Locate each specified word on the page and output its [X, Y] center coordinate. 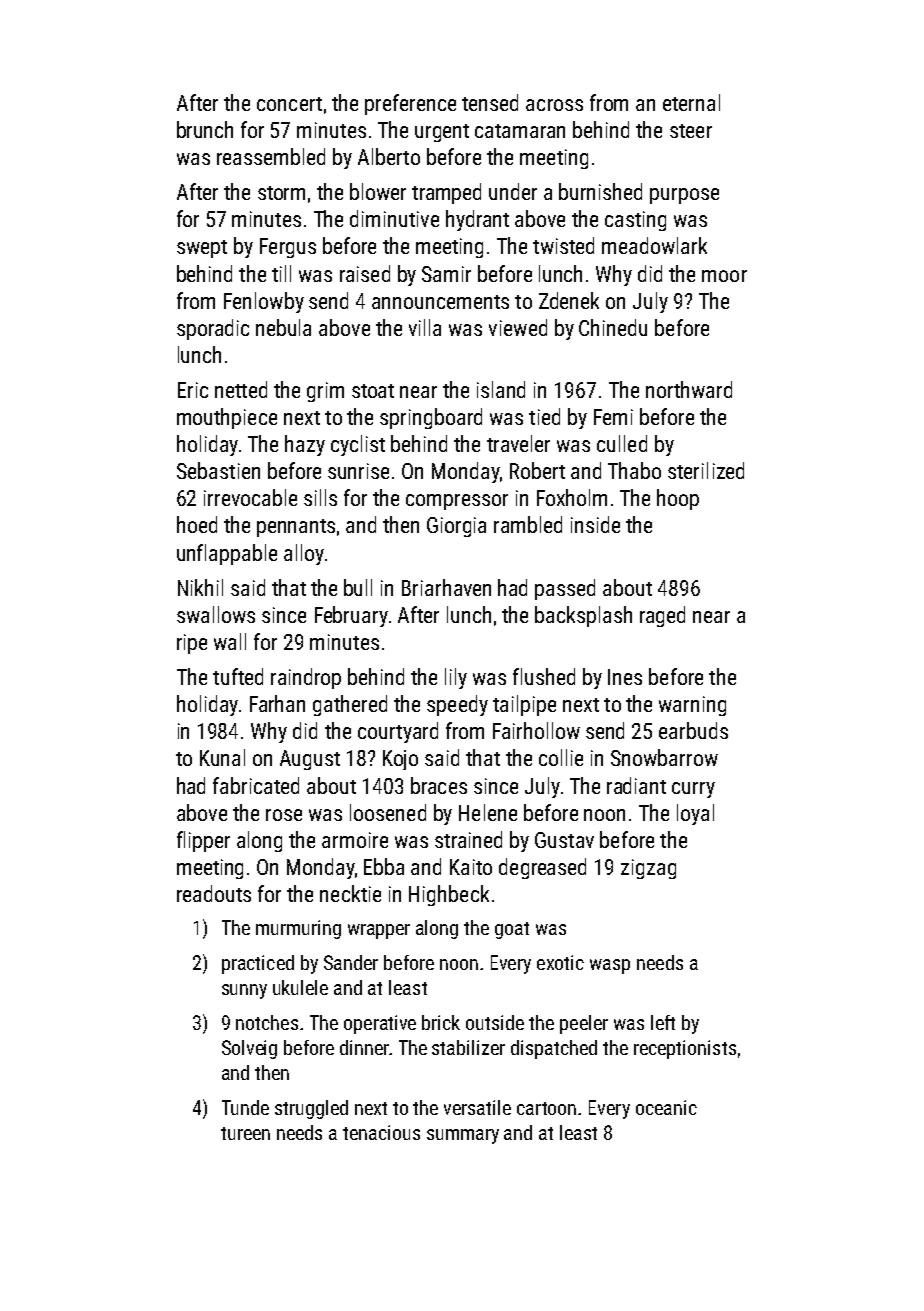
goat [512, 930]
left [663, 1022]
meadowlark [654, 245]
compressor [457, 502]
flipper [203, 841]
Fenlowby [264, 302]
